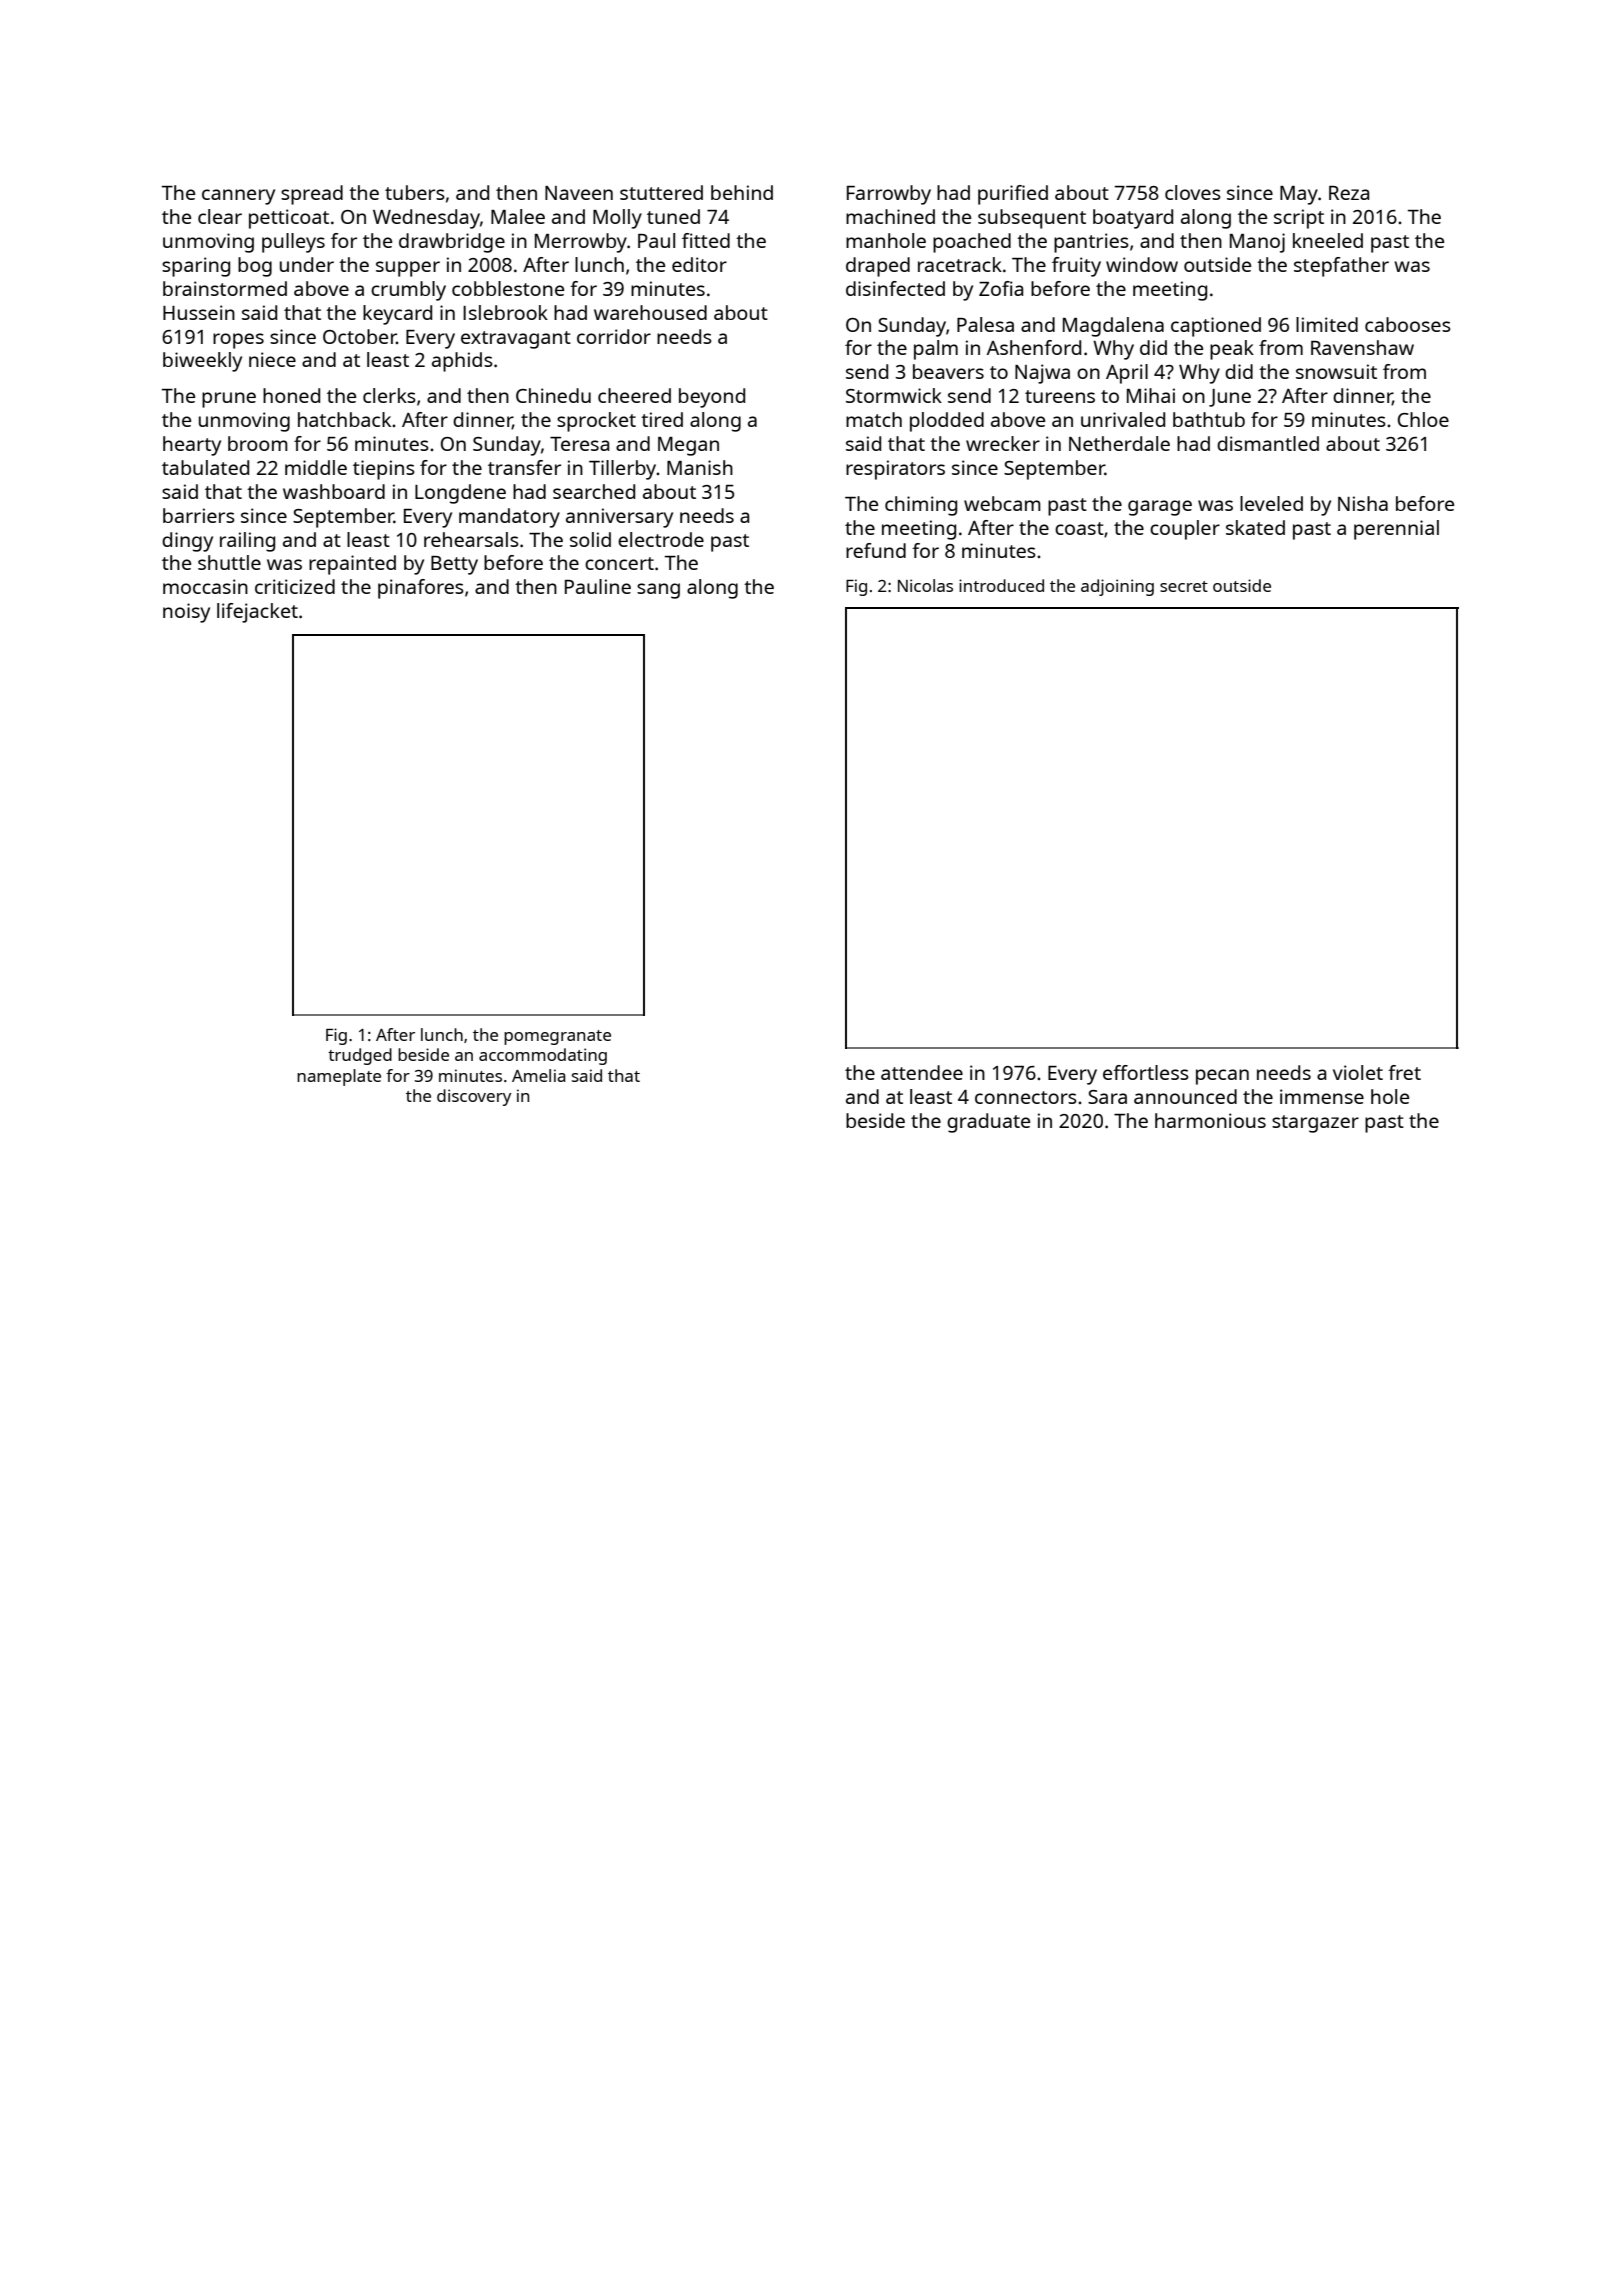  What do you see at coordinates (1209, 419) in the screenshot?
I see `bathtub` at bounding box center [1209, 419].
